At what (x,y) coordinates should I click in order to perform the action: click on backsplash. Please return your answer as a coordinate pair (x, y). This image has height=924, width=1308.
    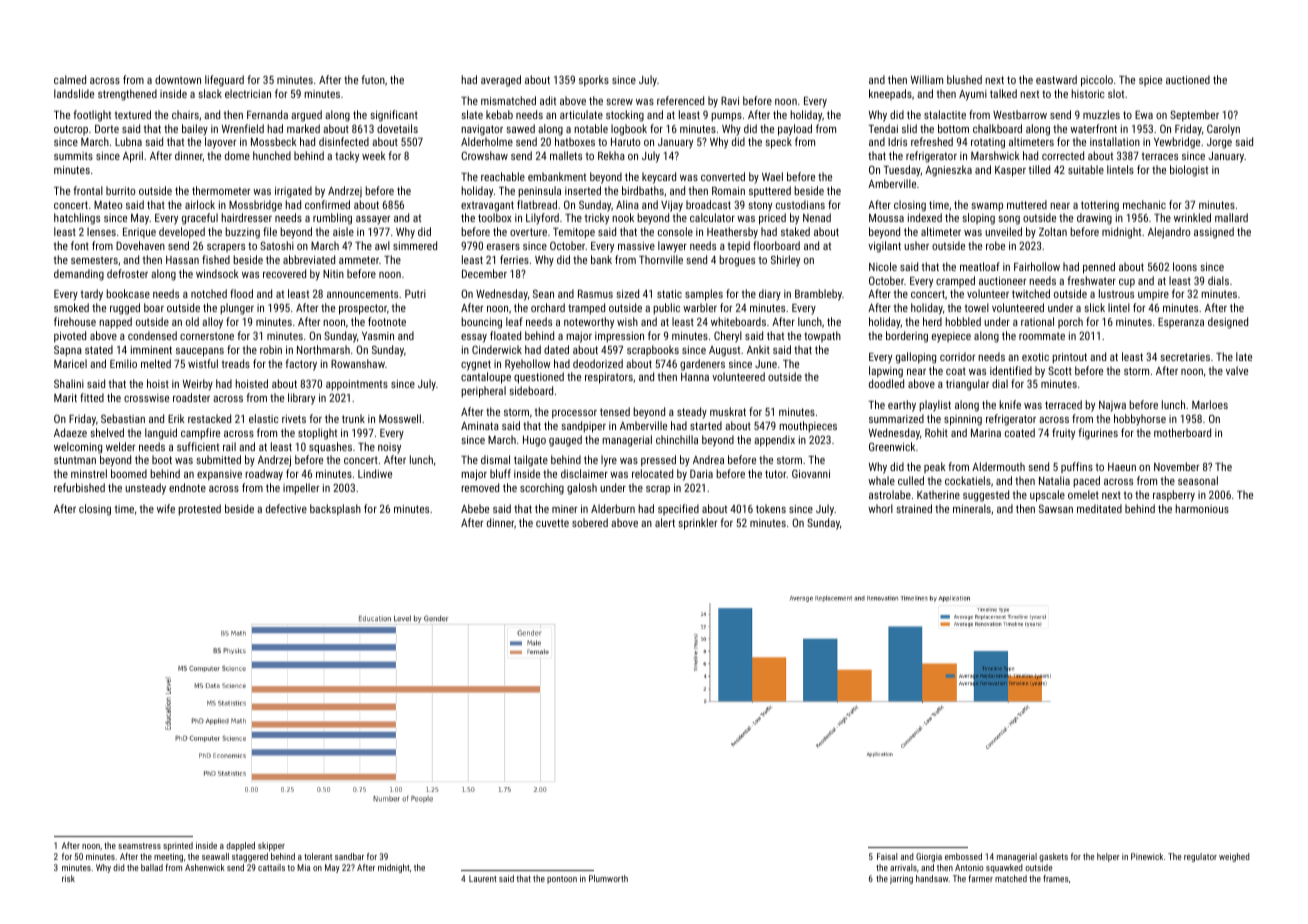
    Looking at the image, I should click on (335, 510).
